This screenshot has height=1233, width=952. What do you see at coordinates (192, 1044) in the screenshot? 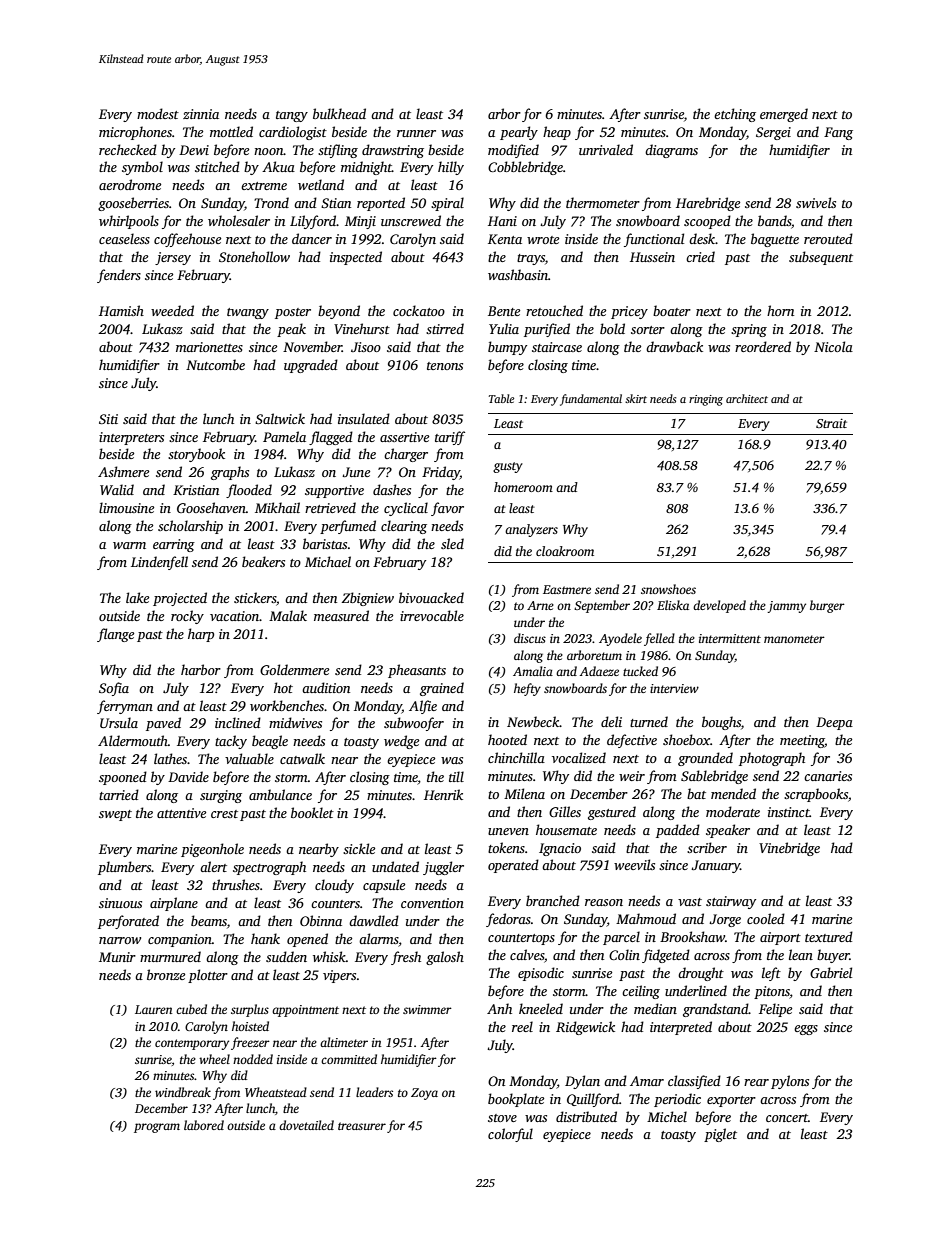
I see `contemporary` at bounding box center [192, 1044].
